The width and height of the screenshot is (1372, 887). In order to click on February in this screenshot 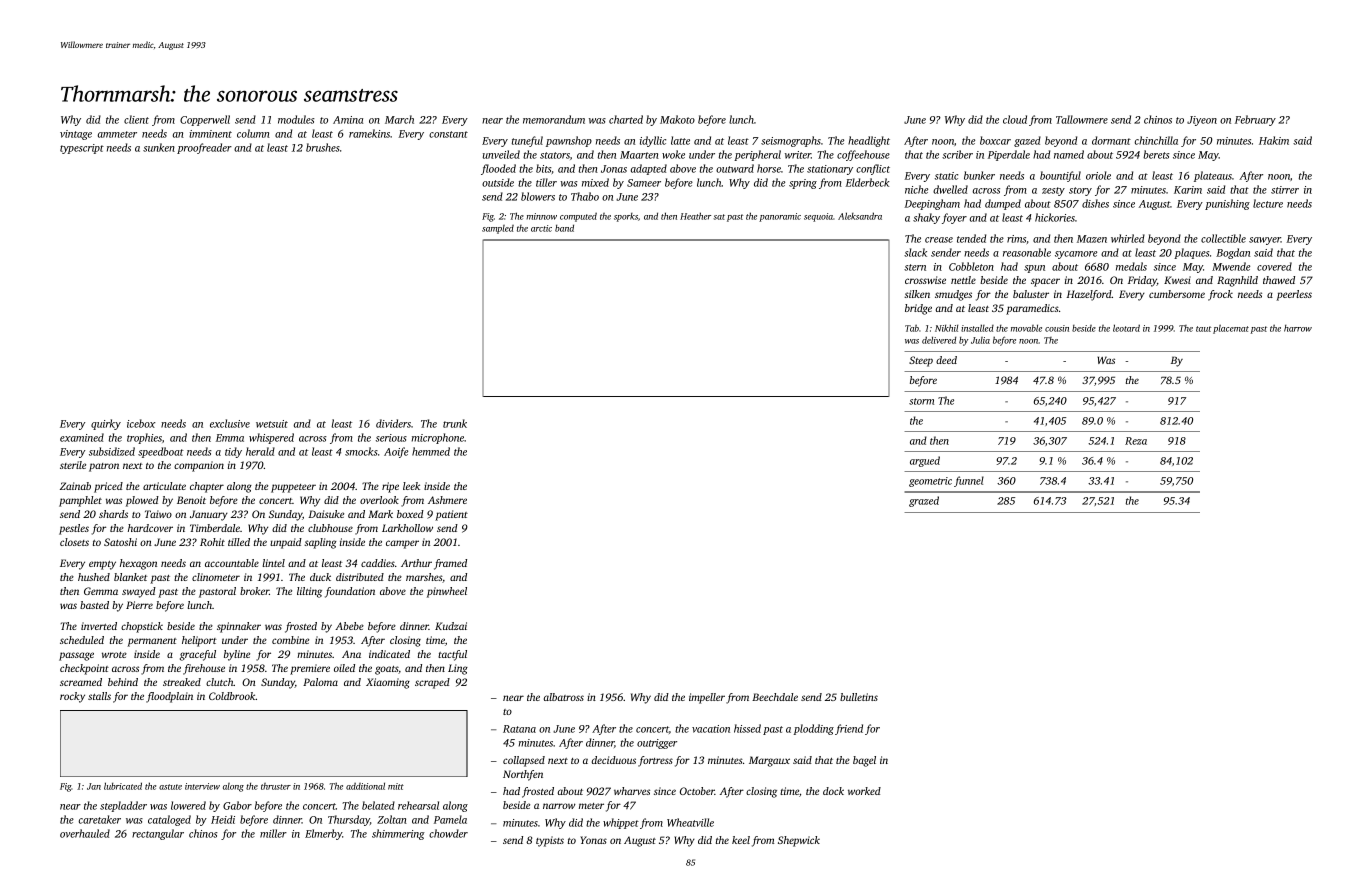, I will do `click(1255, 120)`.
